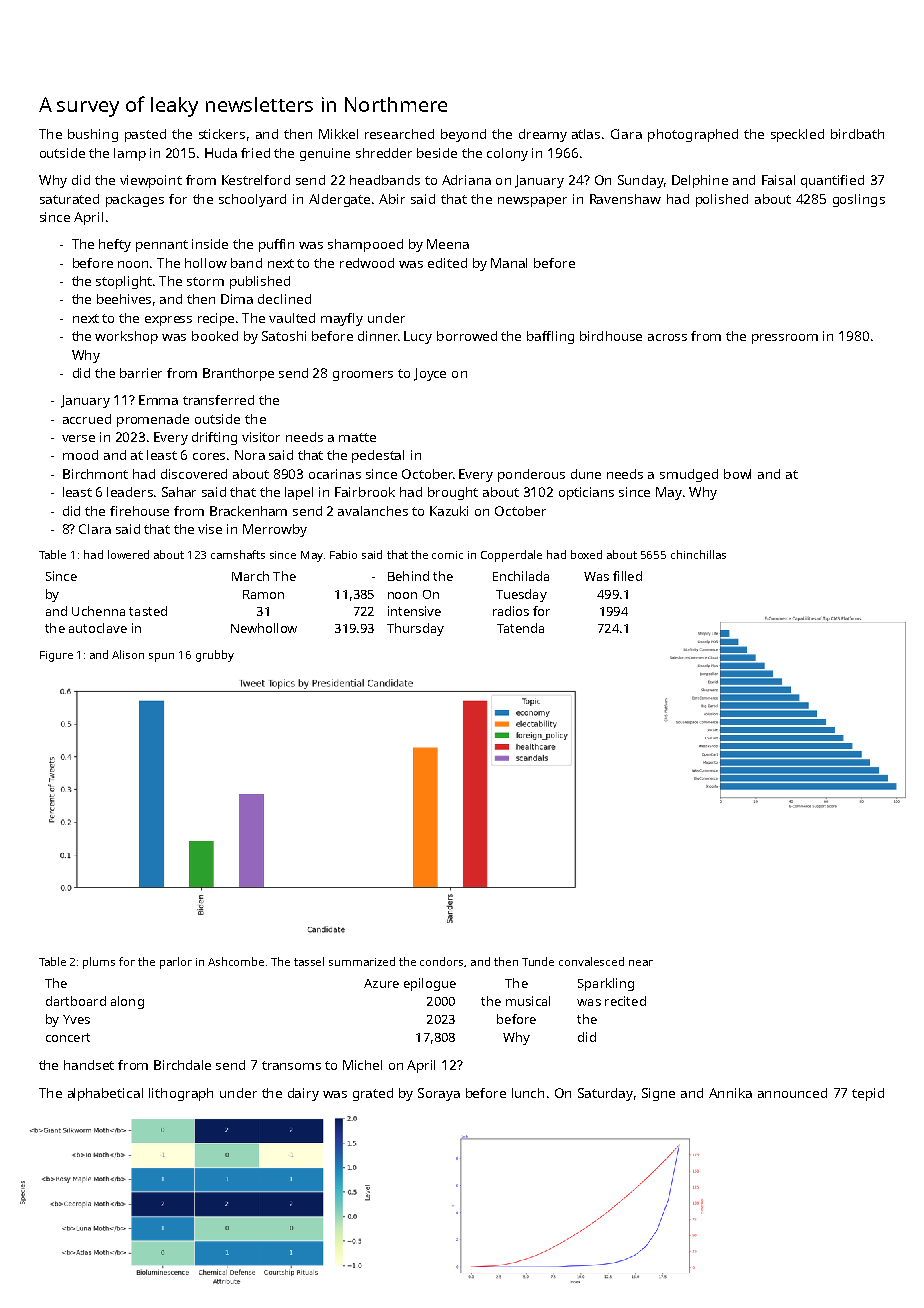 The image size is (924, 1308). I want to click on alphabetical, so click(105, 1094).
